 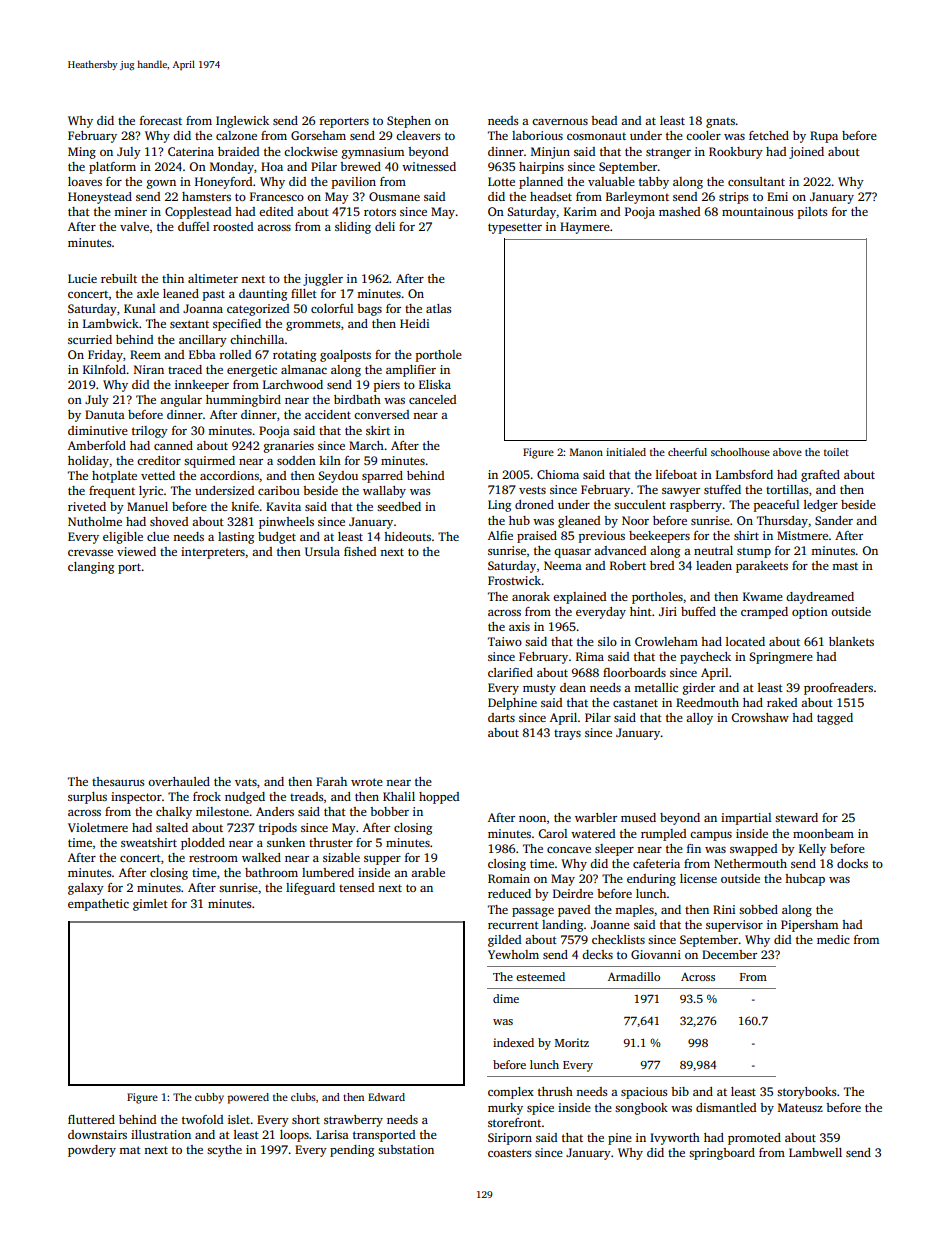 What do you see at coordinates (203, 308) in the document?
I see `Joanna` at bounding box center [203, 308].
